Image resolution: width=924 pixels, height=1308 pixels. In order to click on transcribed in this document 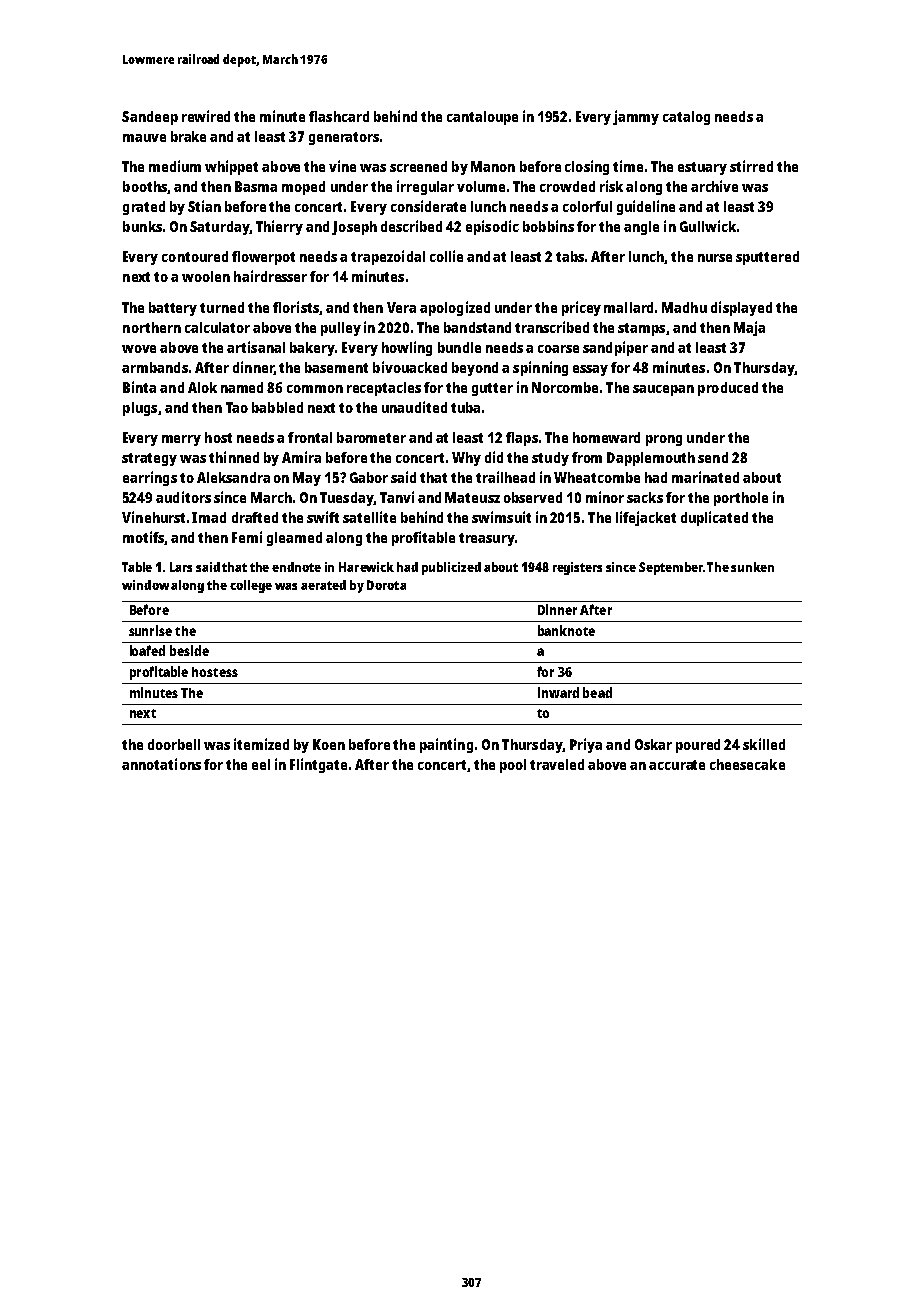, I will do `click(552, 327)`.
